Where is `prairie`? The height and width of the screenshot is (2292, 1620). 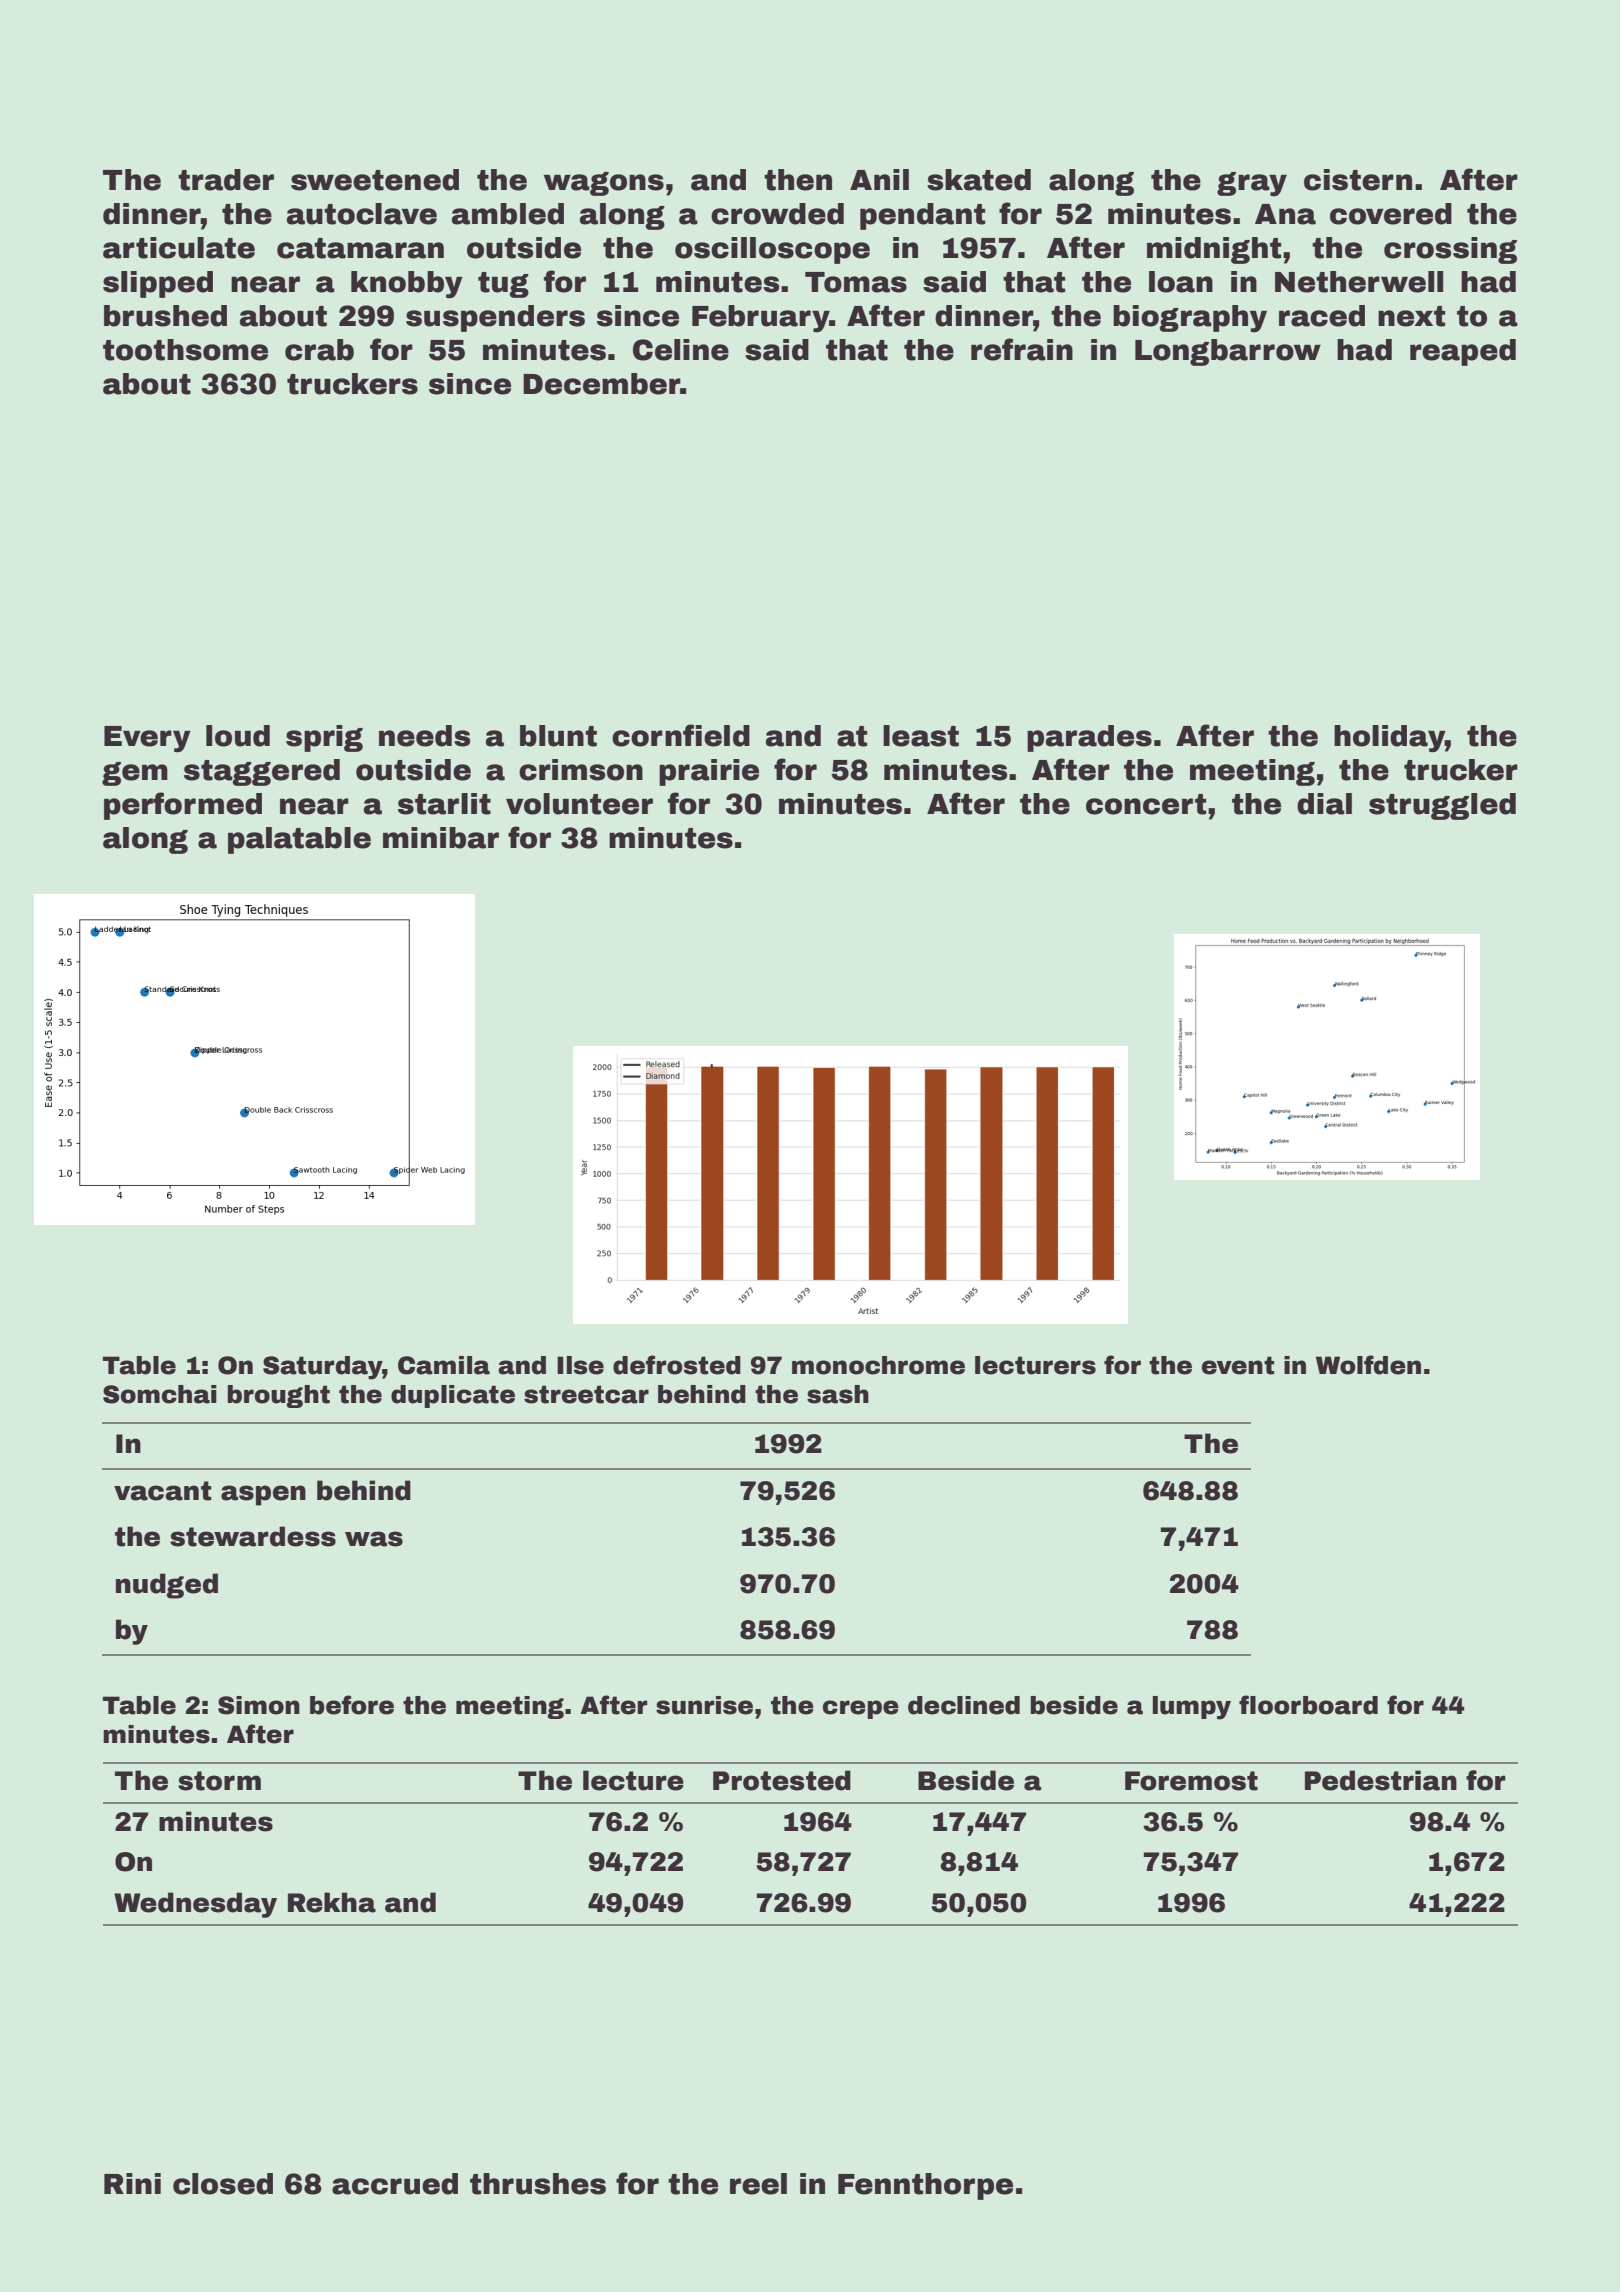 prairie is located at coordinates (709, 772).
